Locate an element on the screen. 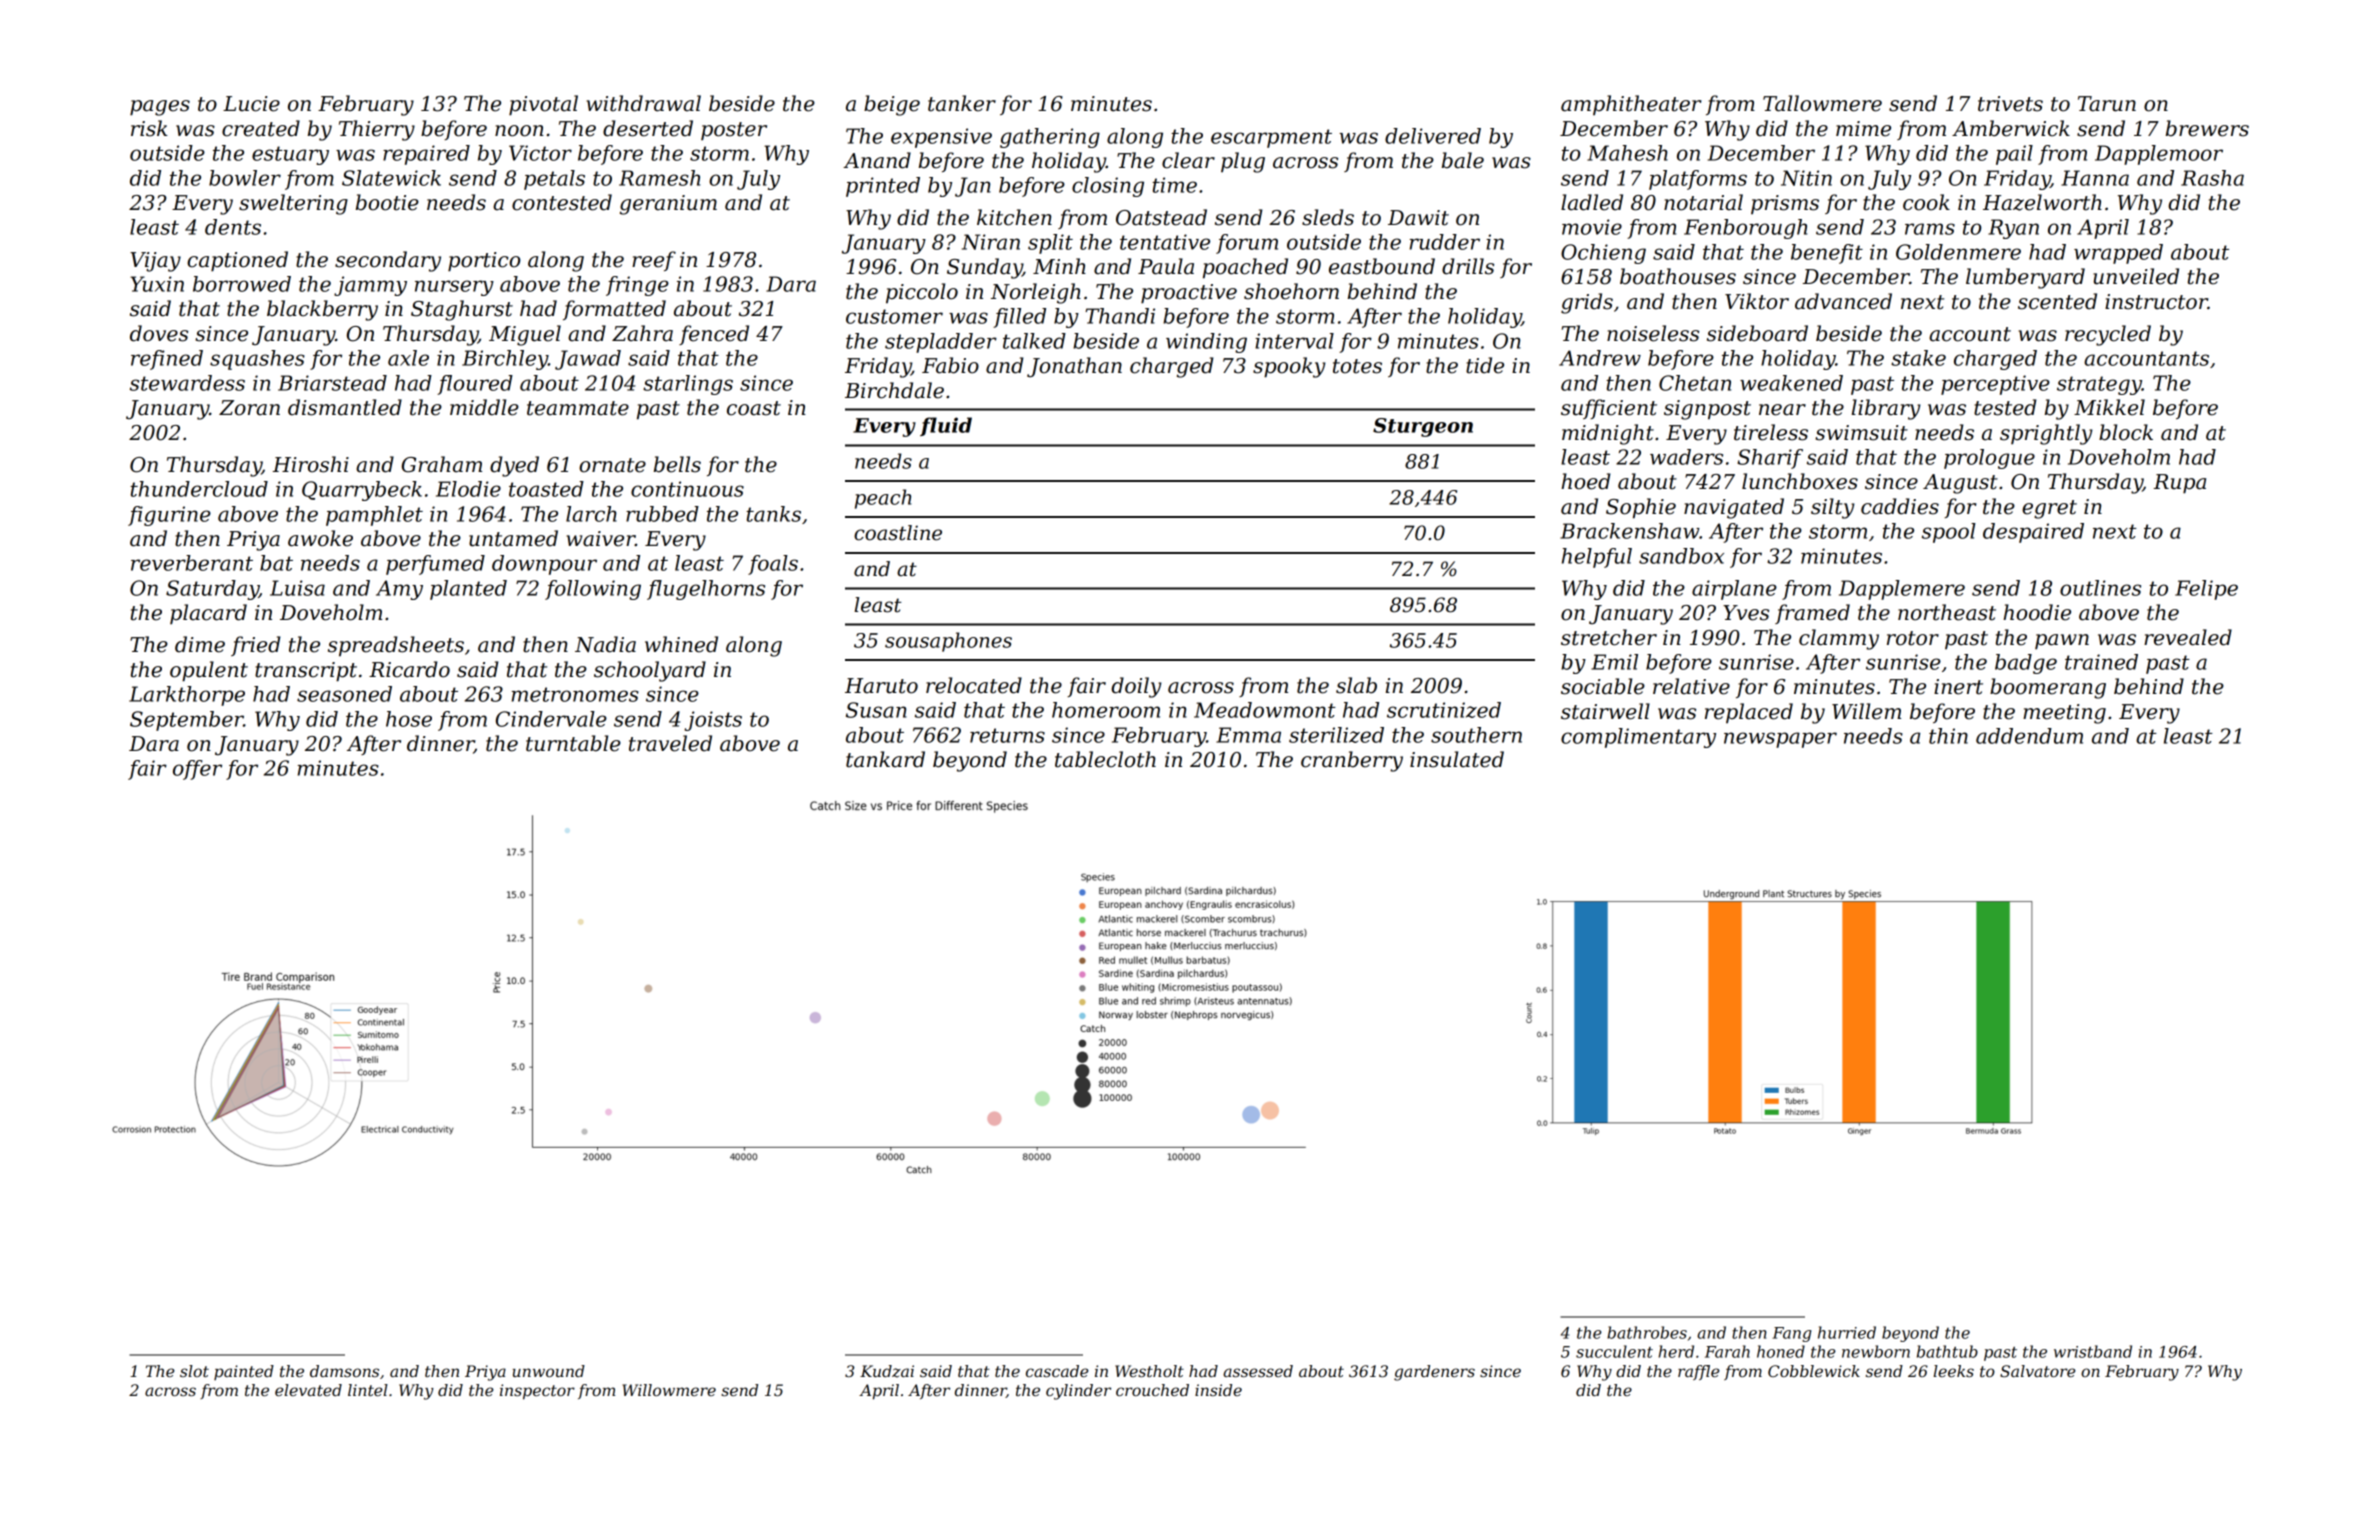 The width and height of the screenshot is (2380, 1540). reverberant is located at coordinates (192, 563).
